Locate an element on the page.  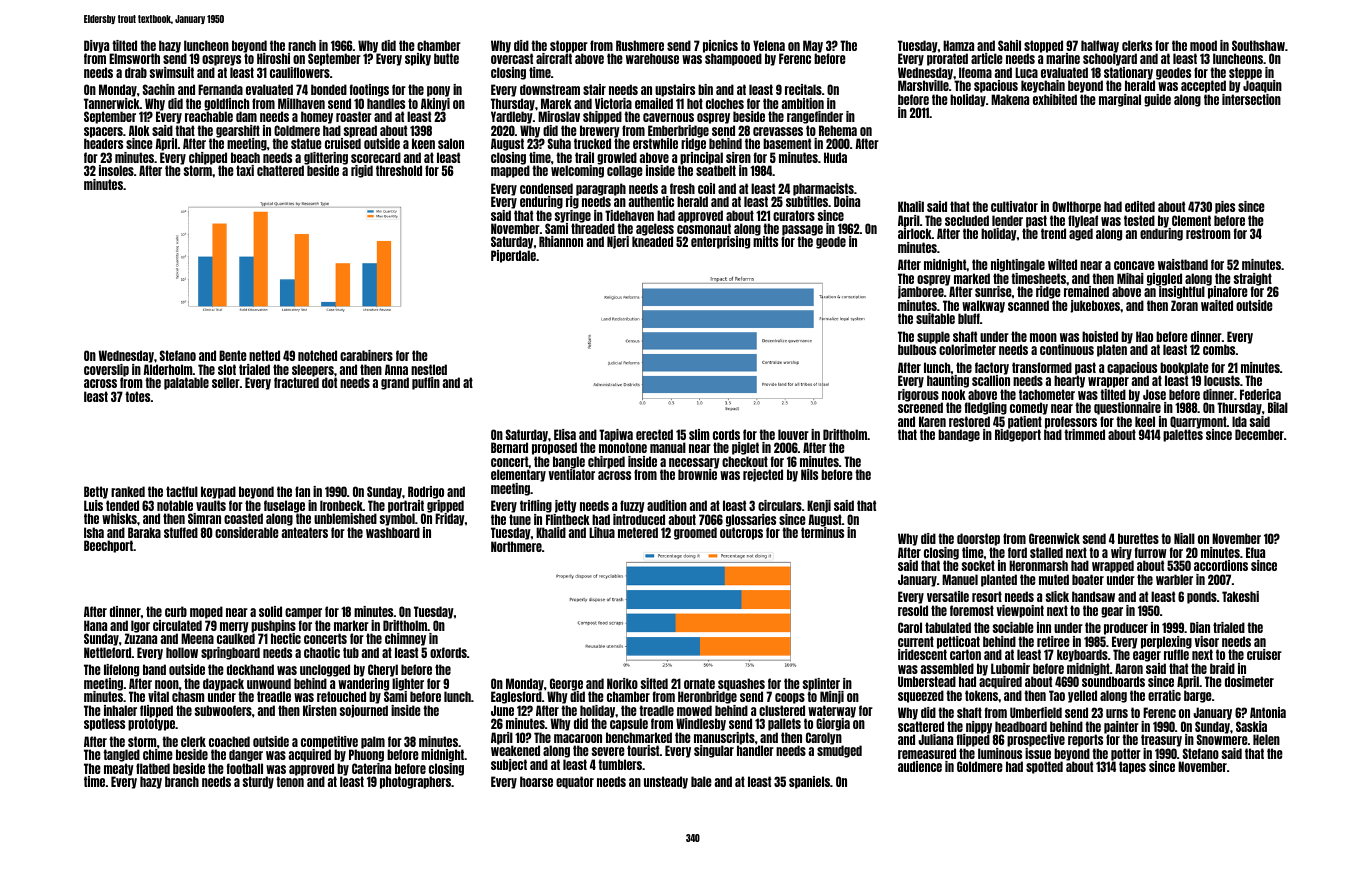
fractured is located at coordinates (296, 382).
